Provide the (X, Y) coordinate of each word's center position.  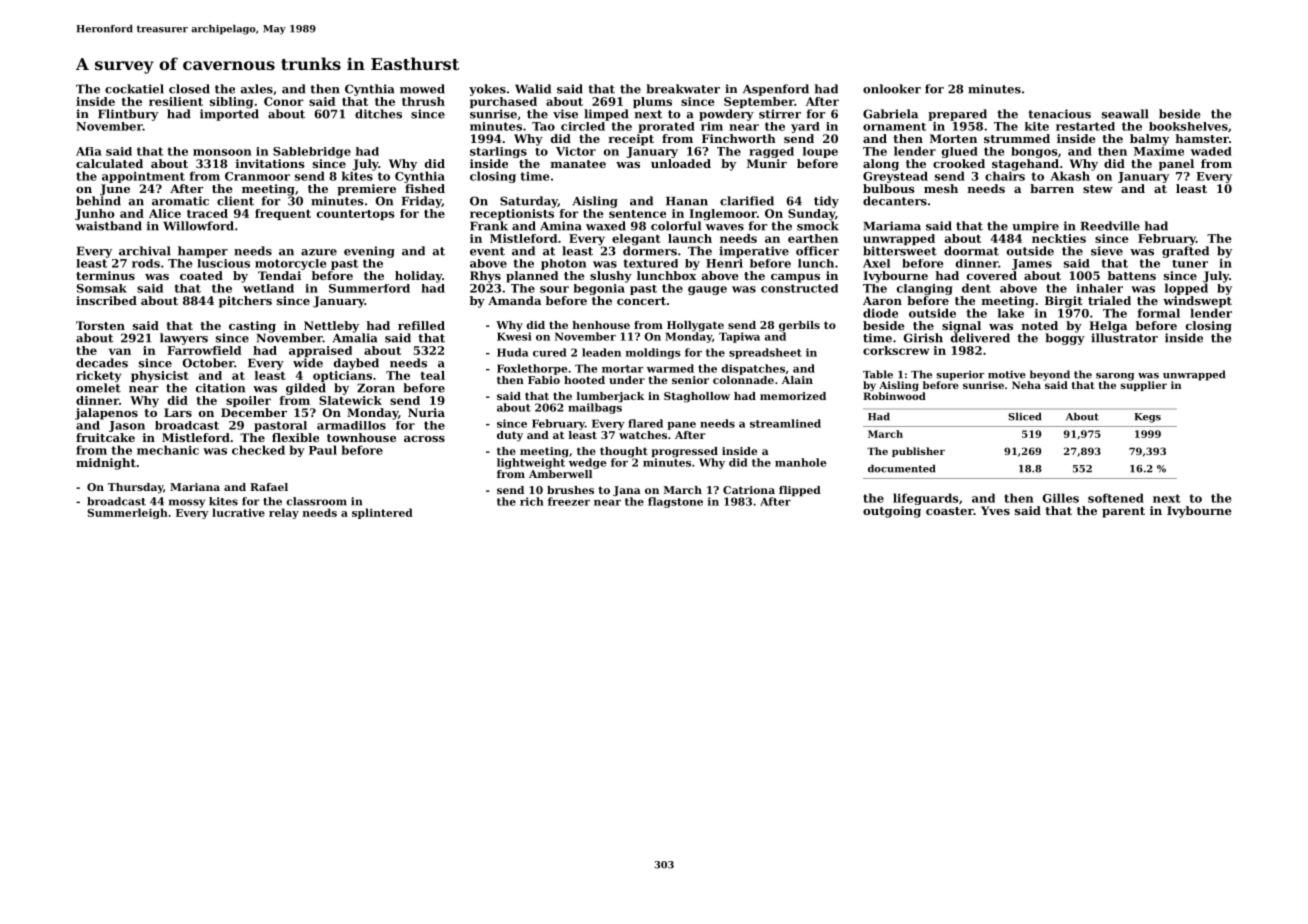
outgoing (892, 512)
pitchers (245, 302)
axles (257, 89)
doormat (971, 251)
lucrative (238, 512)
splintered (382, 513)
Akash (1070, 176)
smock (818, 226)
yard (805, 127)
